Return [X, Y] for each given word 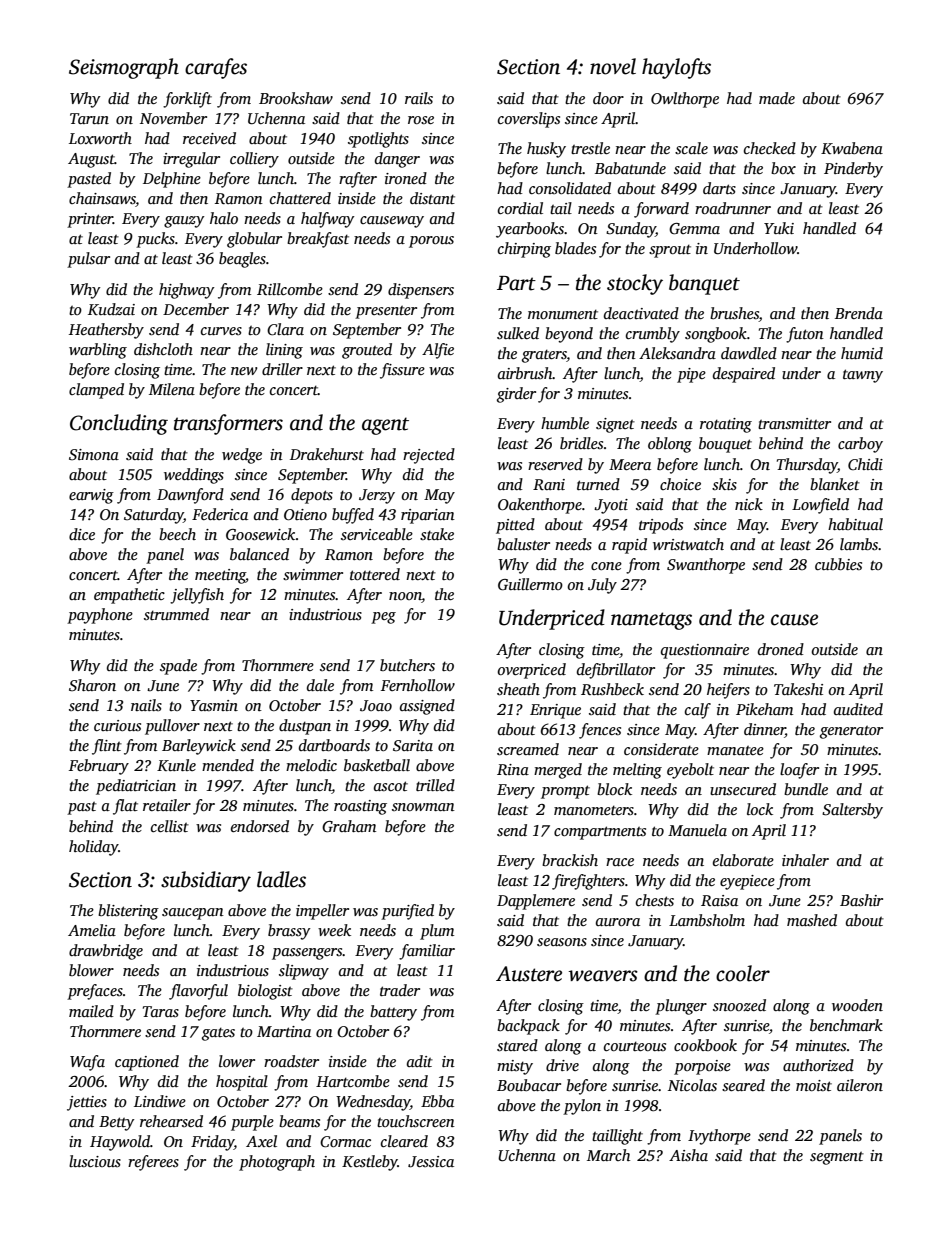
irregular [191, 160]
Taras [161, 1011]
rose [421, 120]
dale [320, 685]
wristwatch [688, 544]
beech [177, 534]
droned [781, 649]
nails [146, 705]
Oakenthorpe [540, 506]
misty [515, 1067]
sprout [670, 251]
